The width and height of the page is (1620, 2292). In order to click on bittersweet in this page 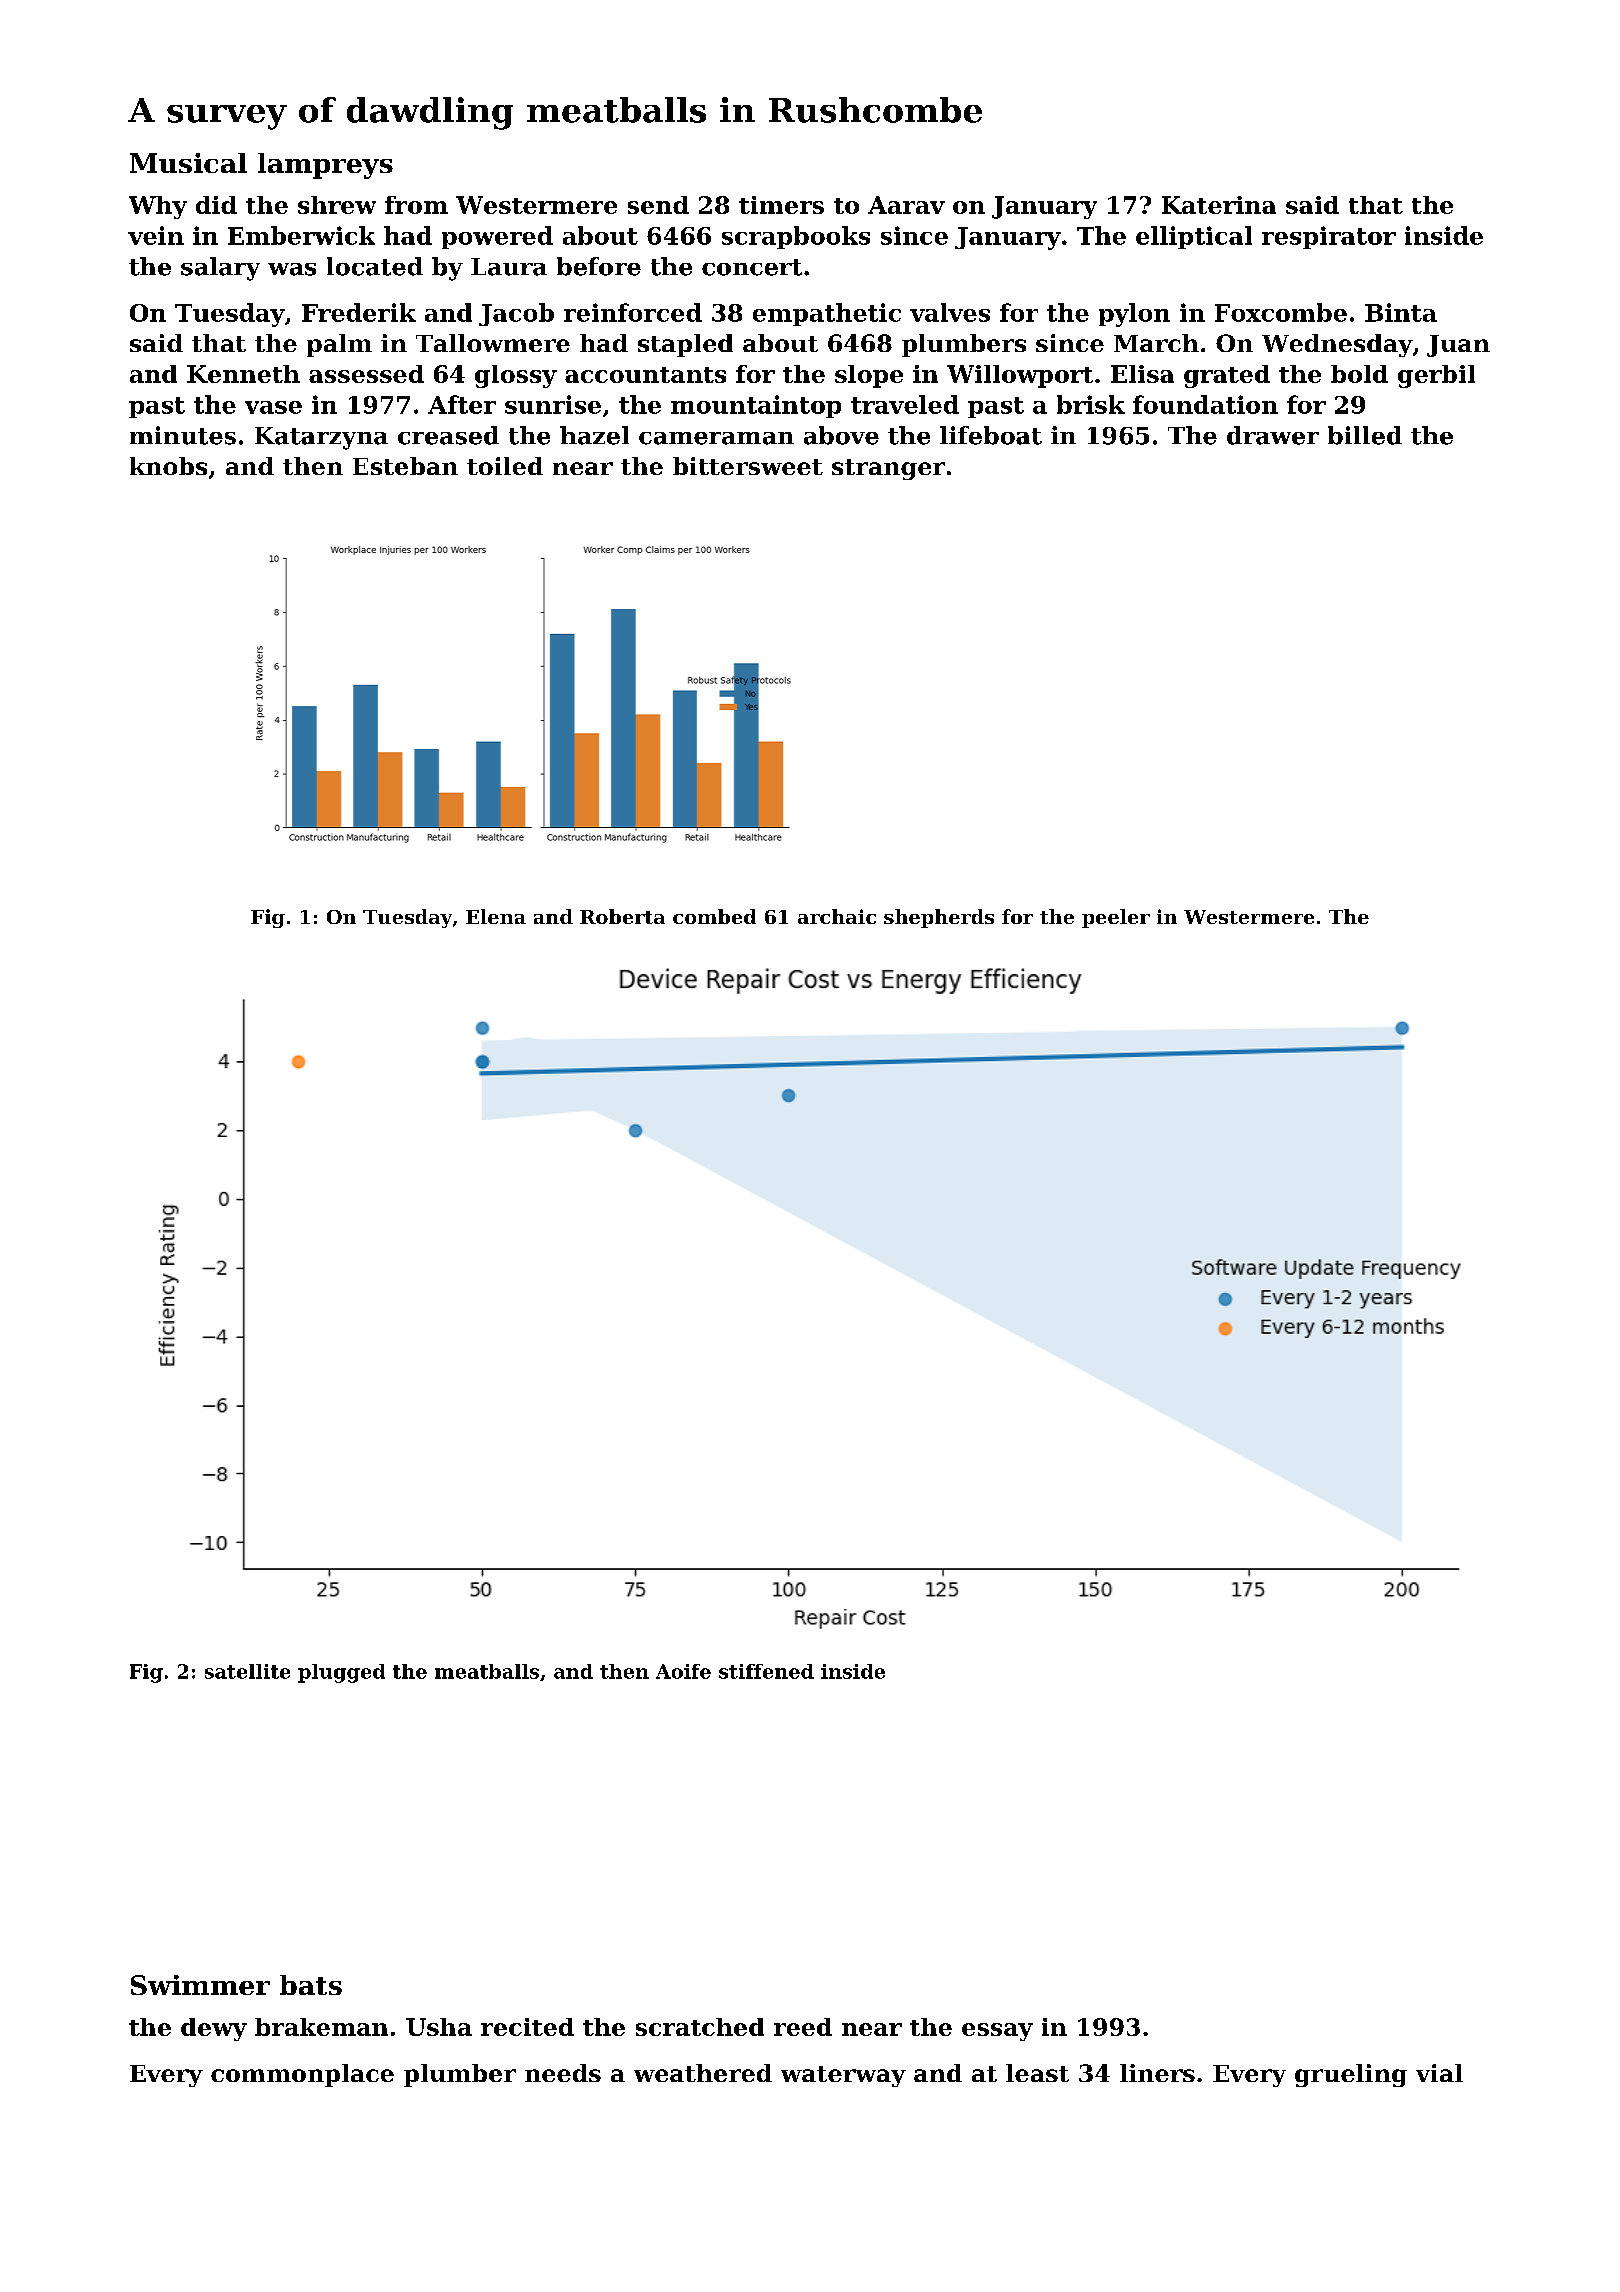, I will do `click(748, 466)`.
